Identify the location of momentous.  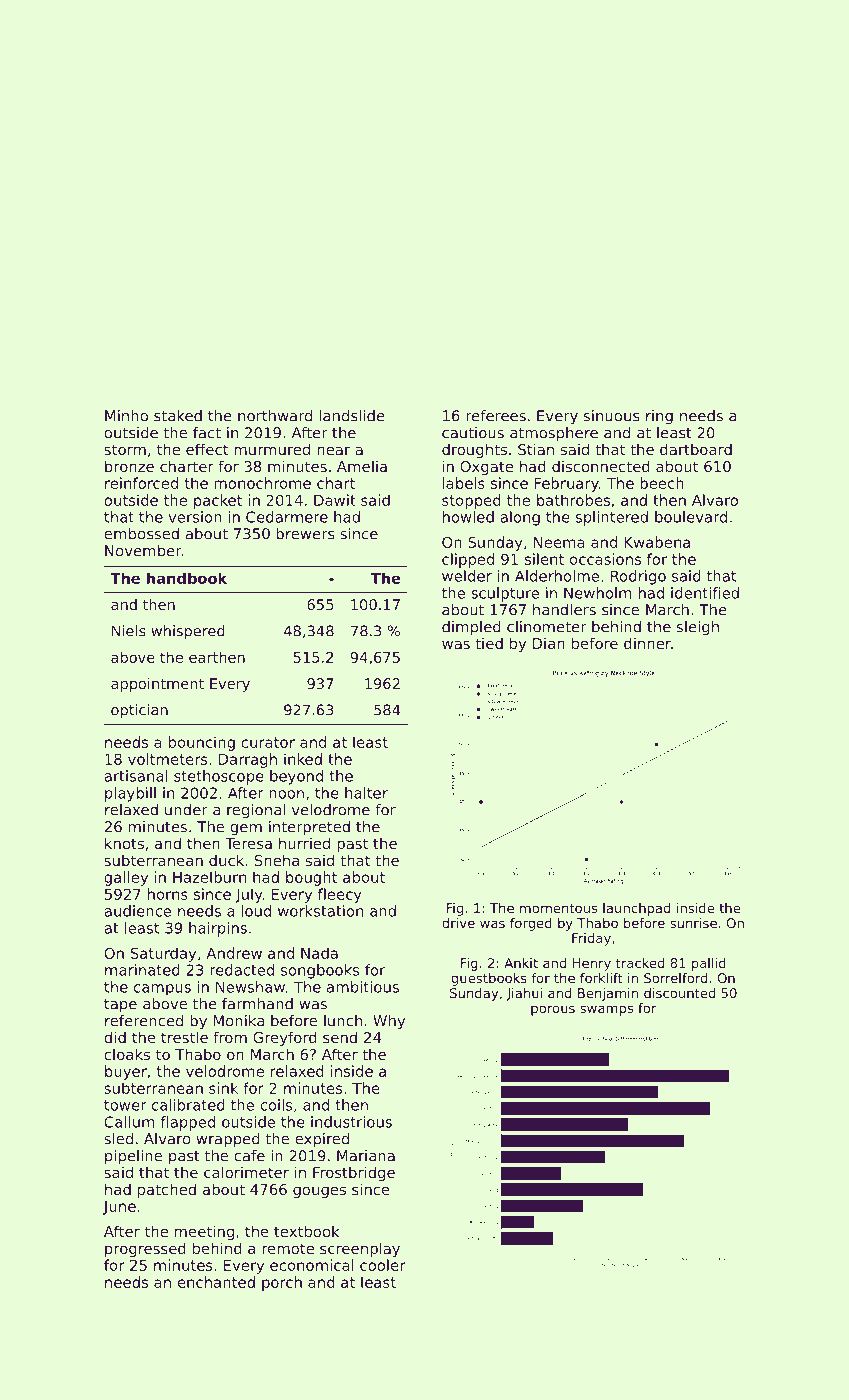
(558, 908).
